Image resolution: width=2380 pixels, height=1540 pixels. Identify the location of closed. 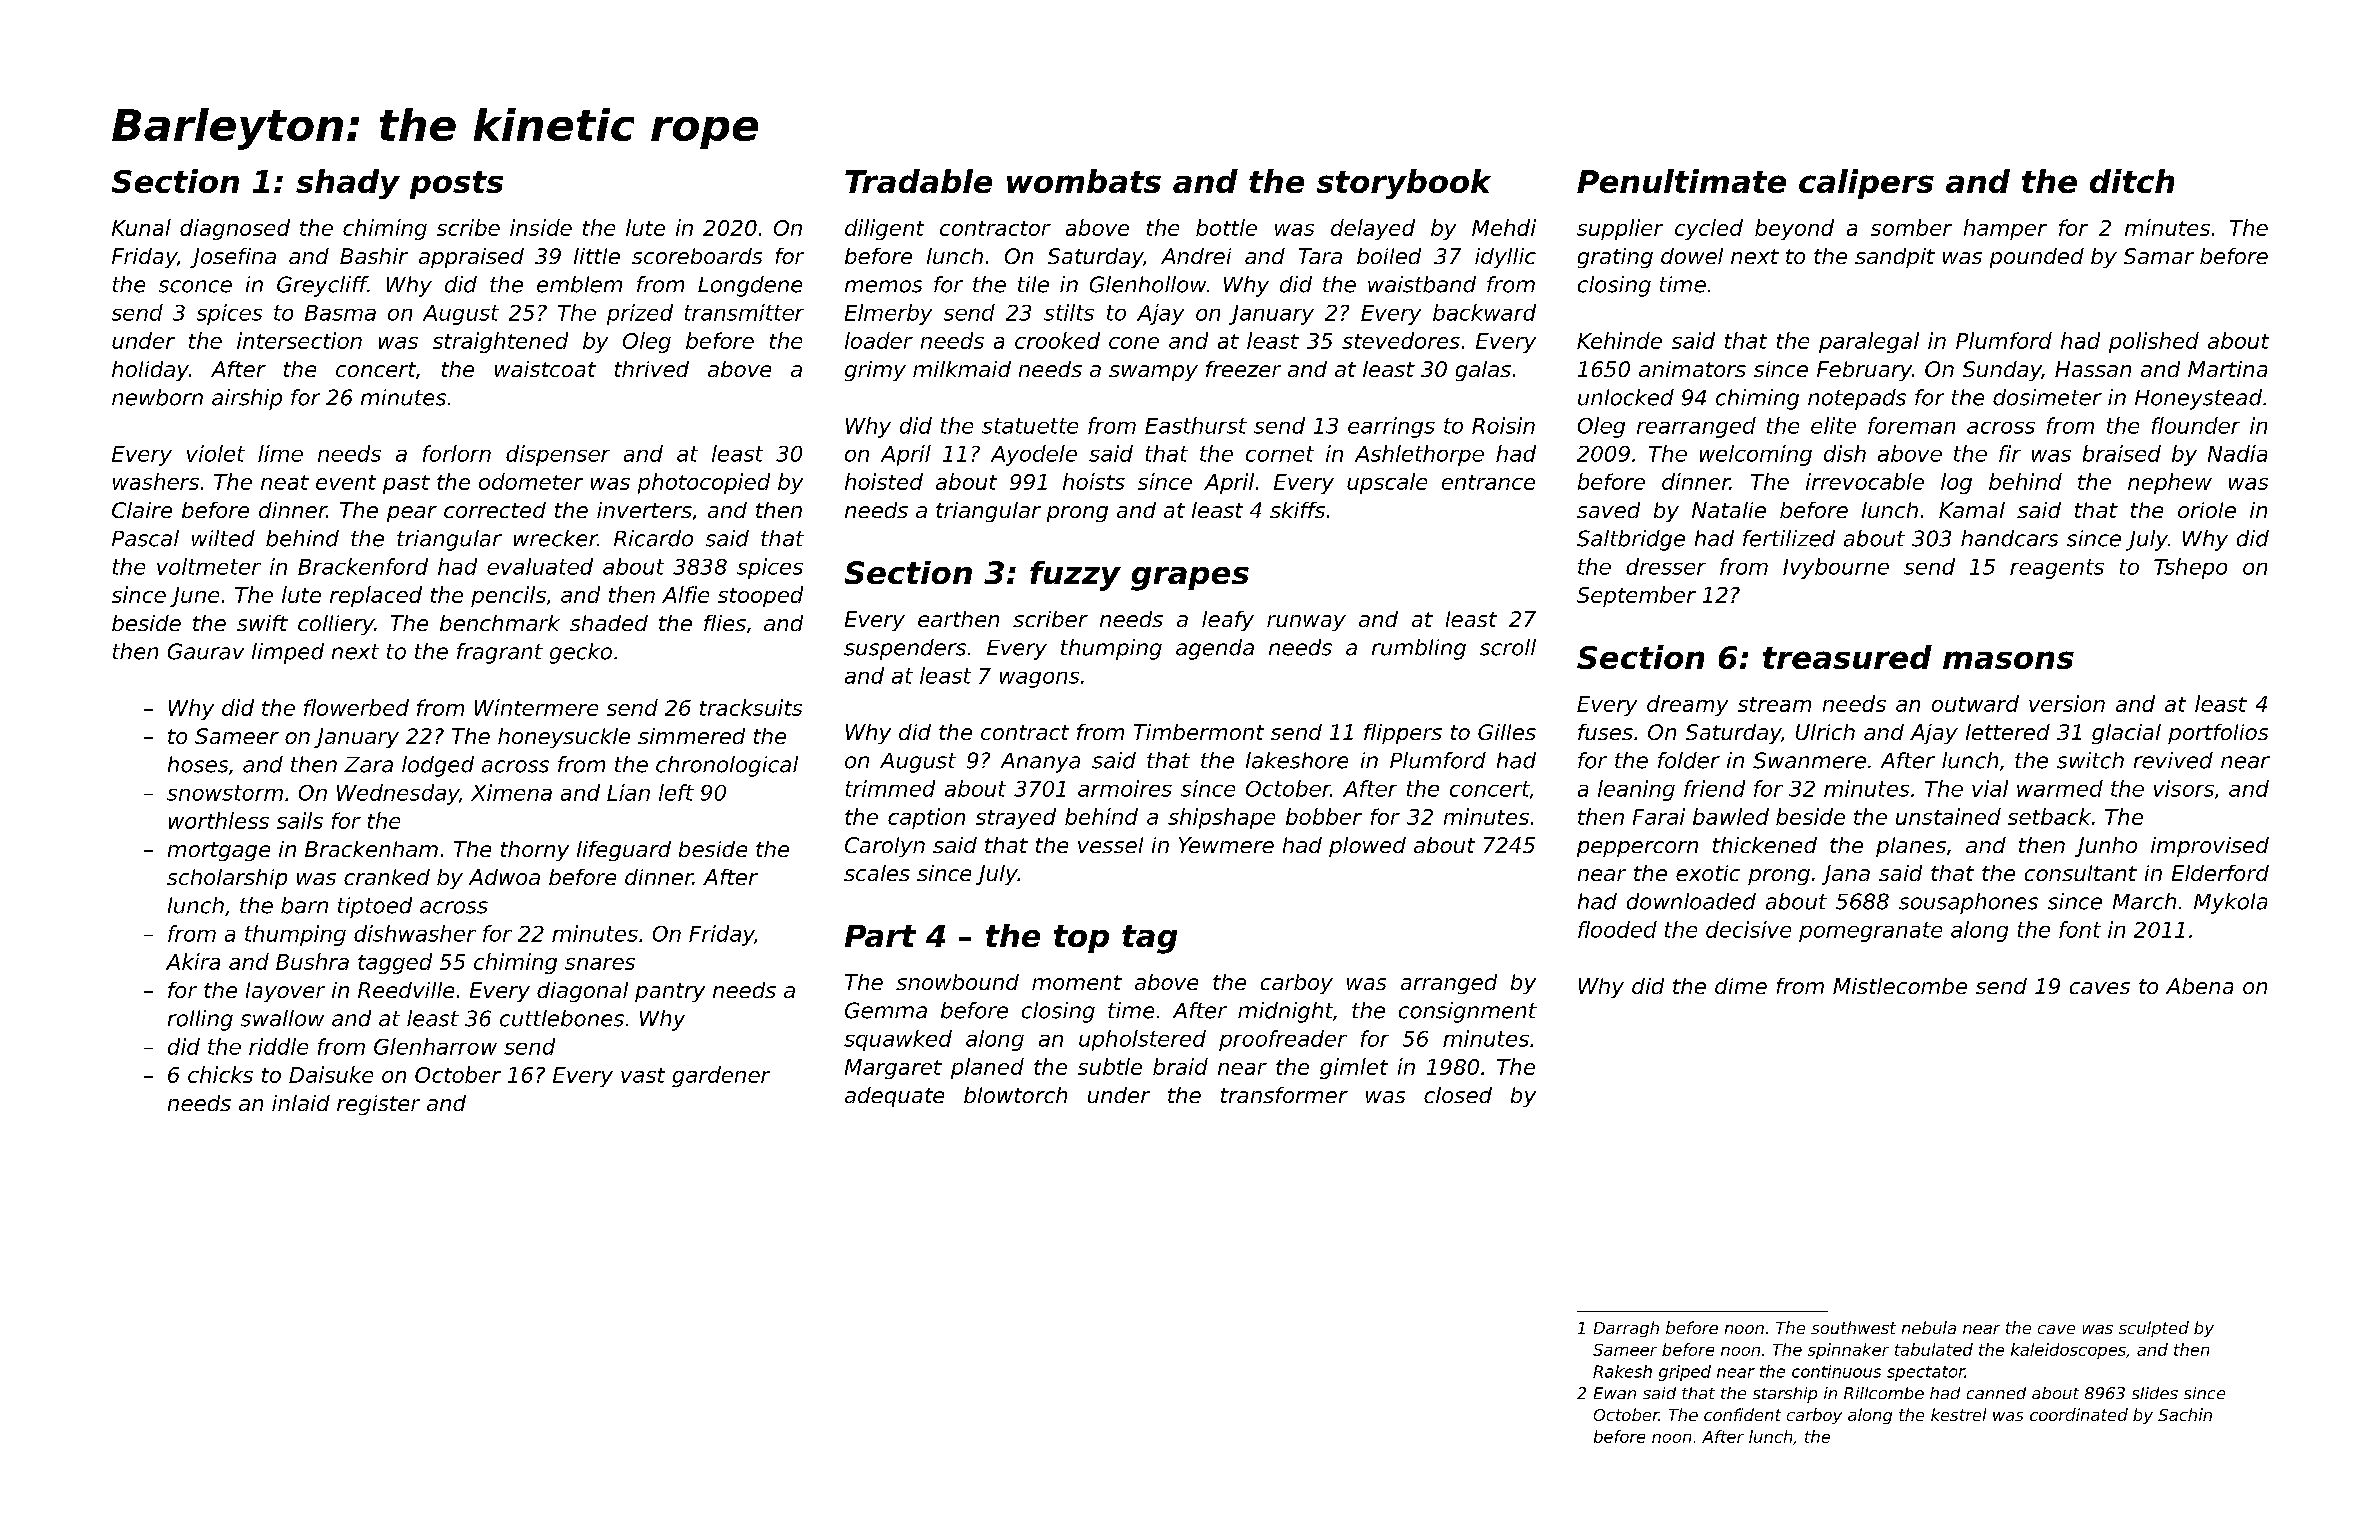
(1458, 1095).
